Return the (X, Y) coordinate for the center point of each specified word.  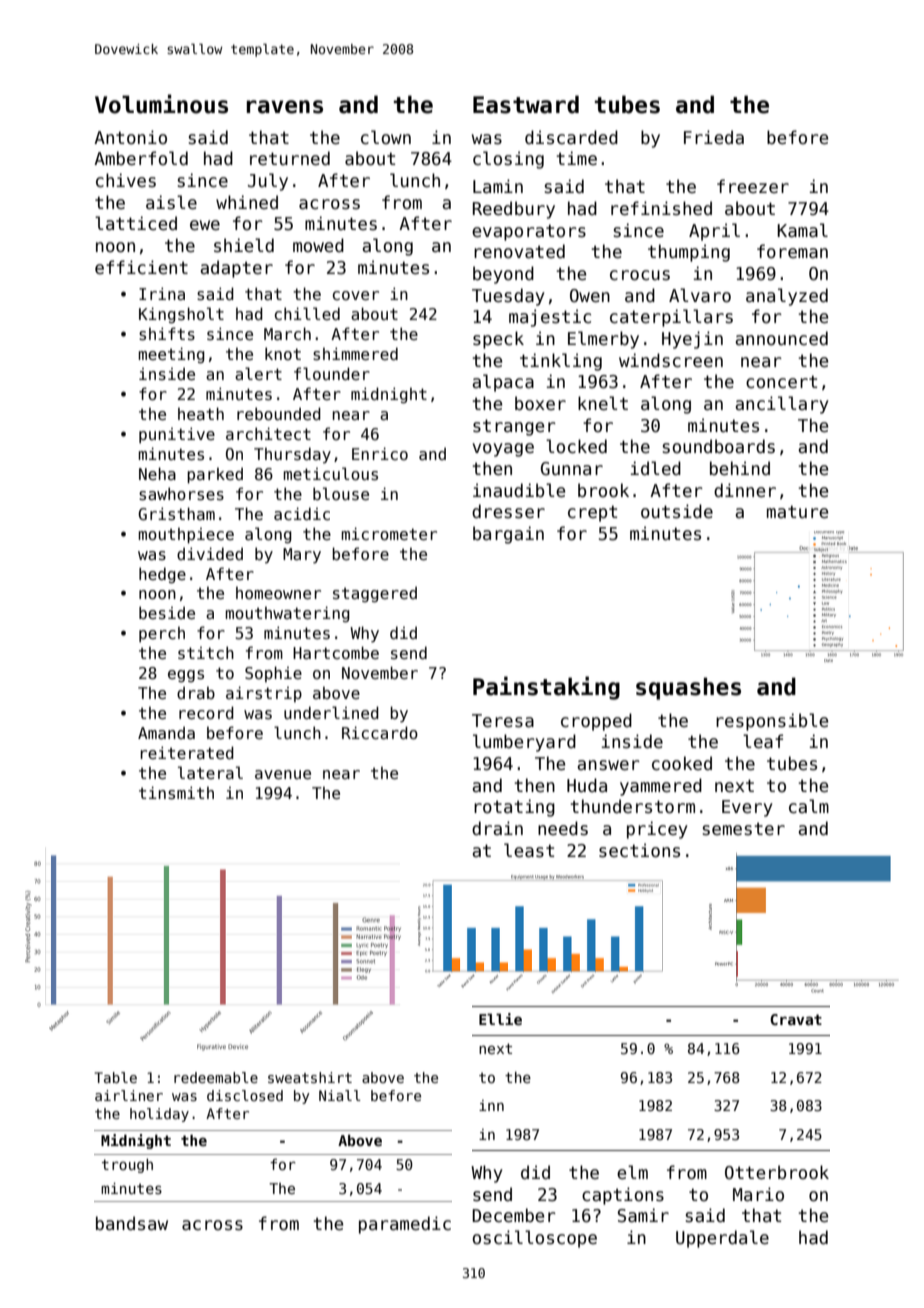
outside (677, 511)
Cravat (796, 1019)
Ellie (500, 1019)
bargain (508, 535)
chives (126, 180)
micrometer (389, 534)
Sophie (273, 674)
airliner (129, 1095)
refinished (661, 208)
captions (623, 1196)
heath (201, 413)
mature (797, 512)
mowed (318, 245)
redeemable (216, 1077)
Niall (340, 1095)
